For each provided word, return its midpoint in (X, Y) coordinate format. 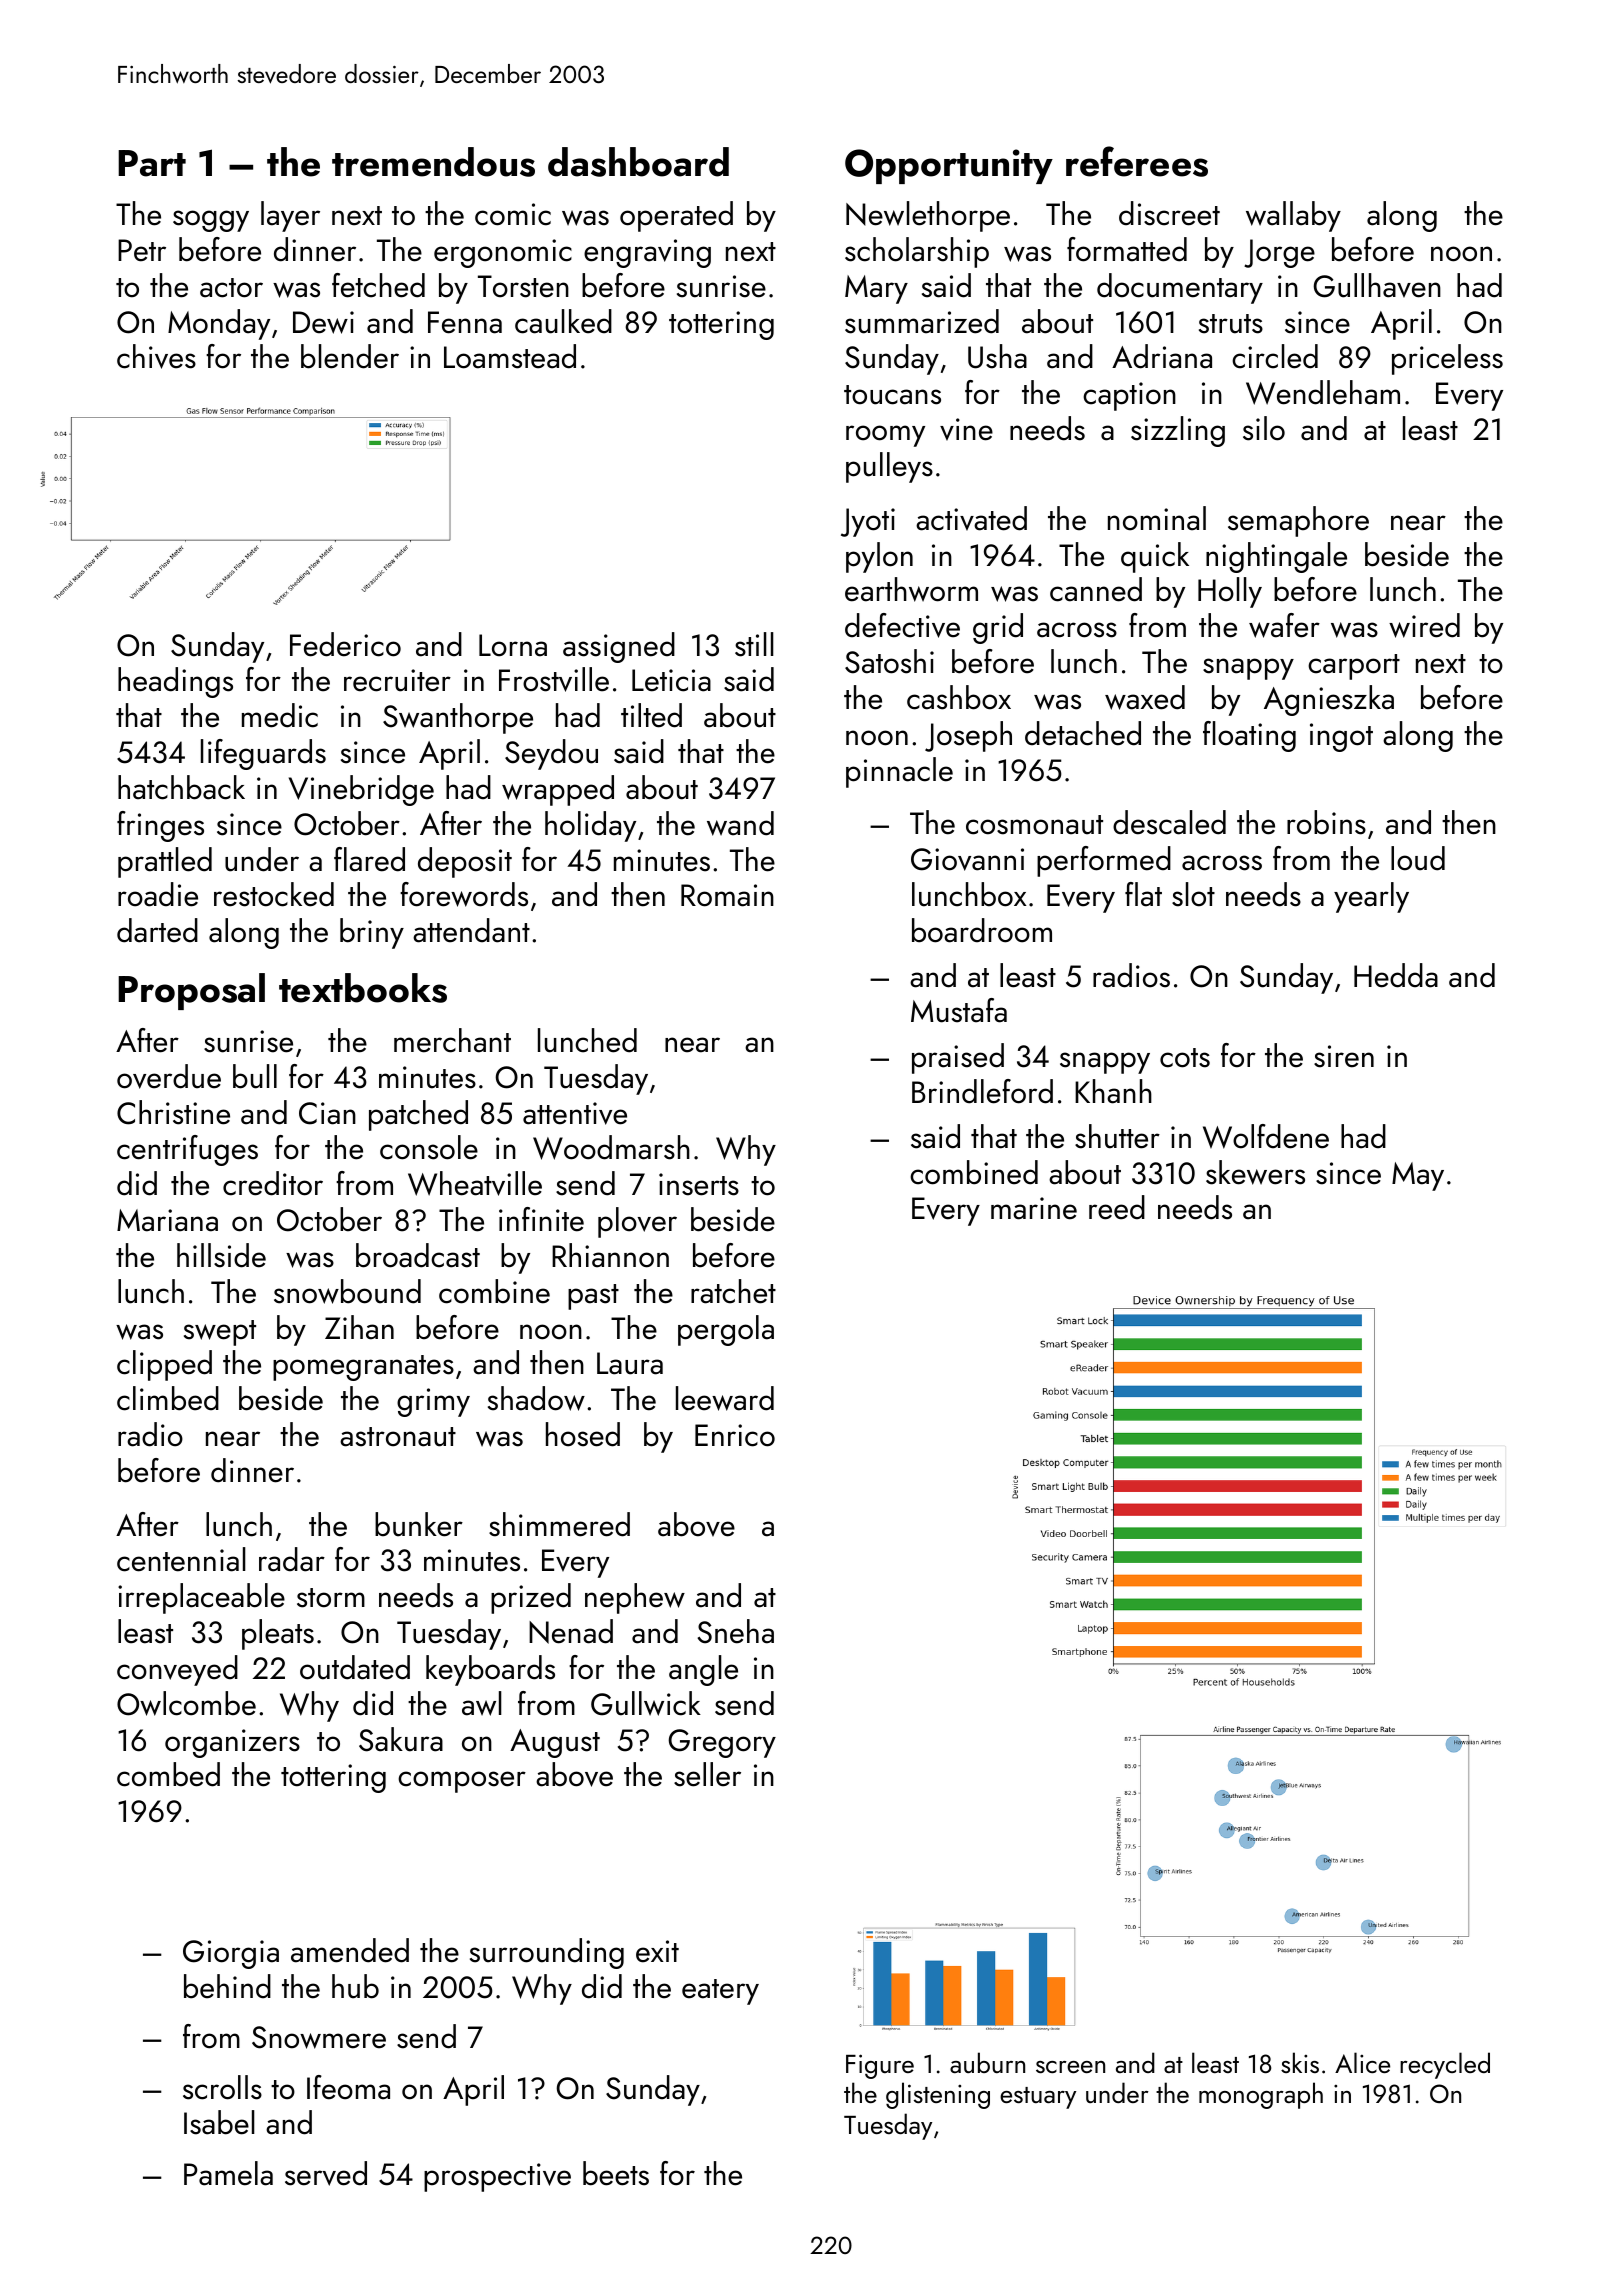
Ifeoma (348, 2087)
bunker (419, 1524)
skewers (1255, 1172)
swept (220, 1333)
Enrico (735, 1435)
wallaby (1293, 216)
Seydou (551, 754)
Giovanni (967, 859)
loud (1418, 858)
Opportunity (949, 166)
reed (1117, 1207)
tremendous (433, 162)
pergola (726, 1330)
